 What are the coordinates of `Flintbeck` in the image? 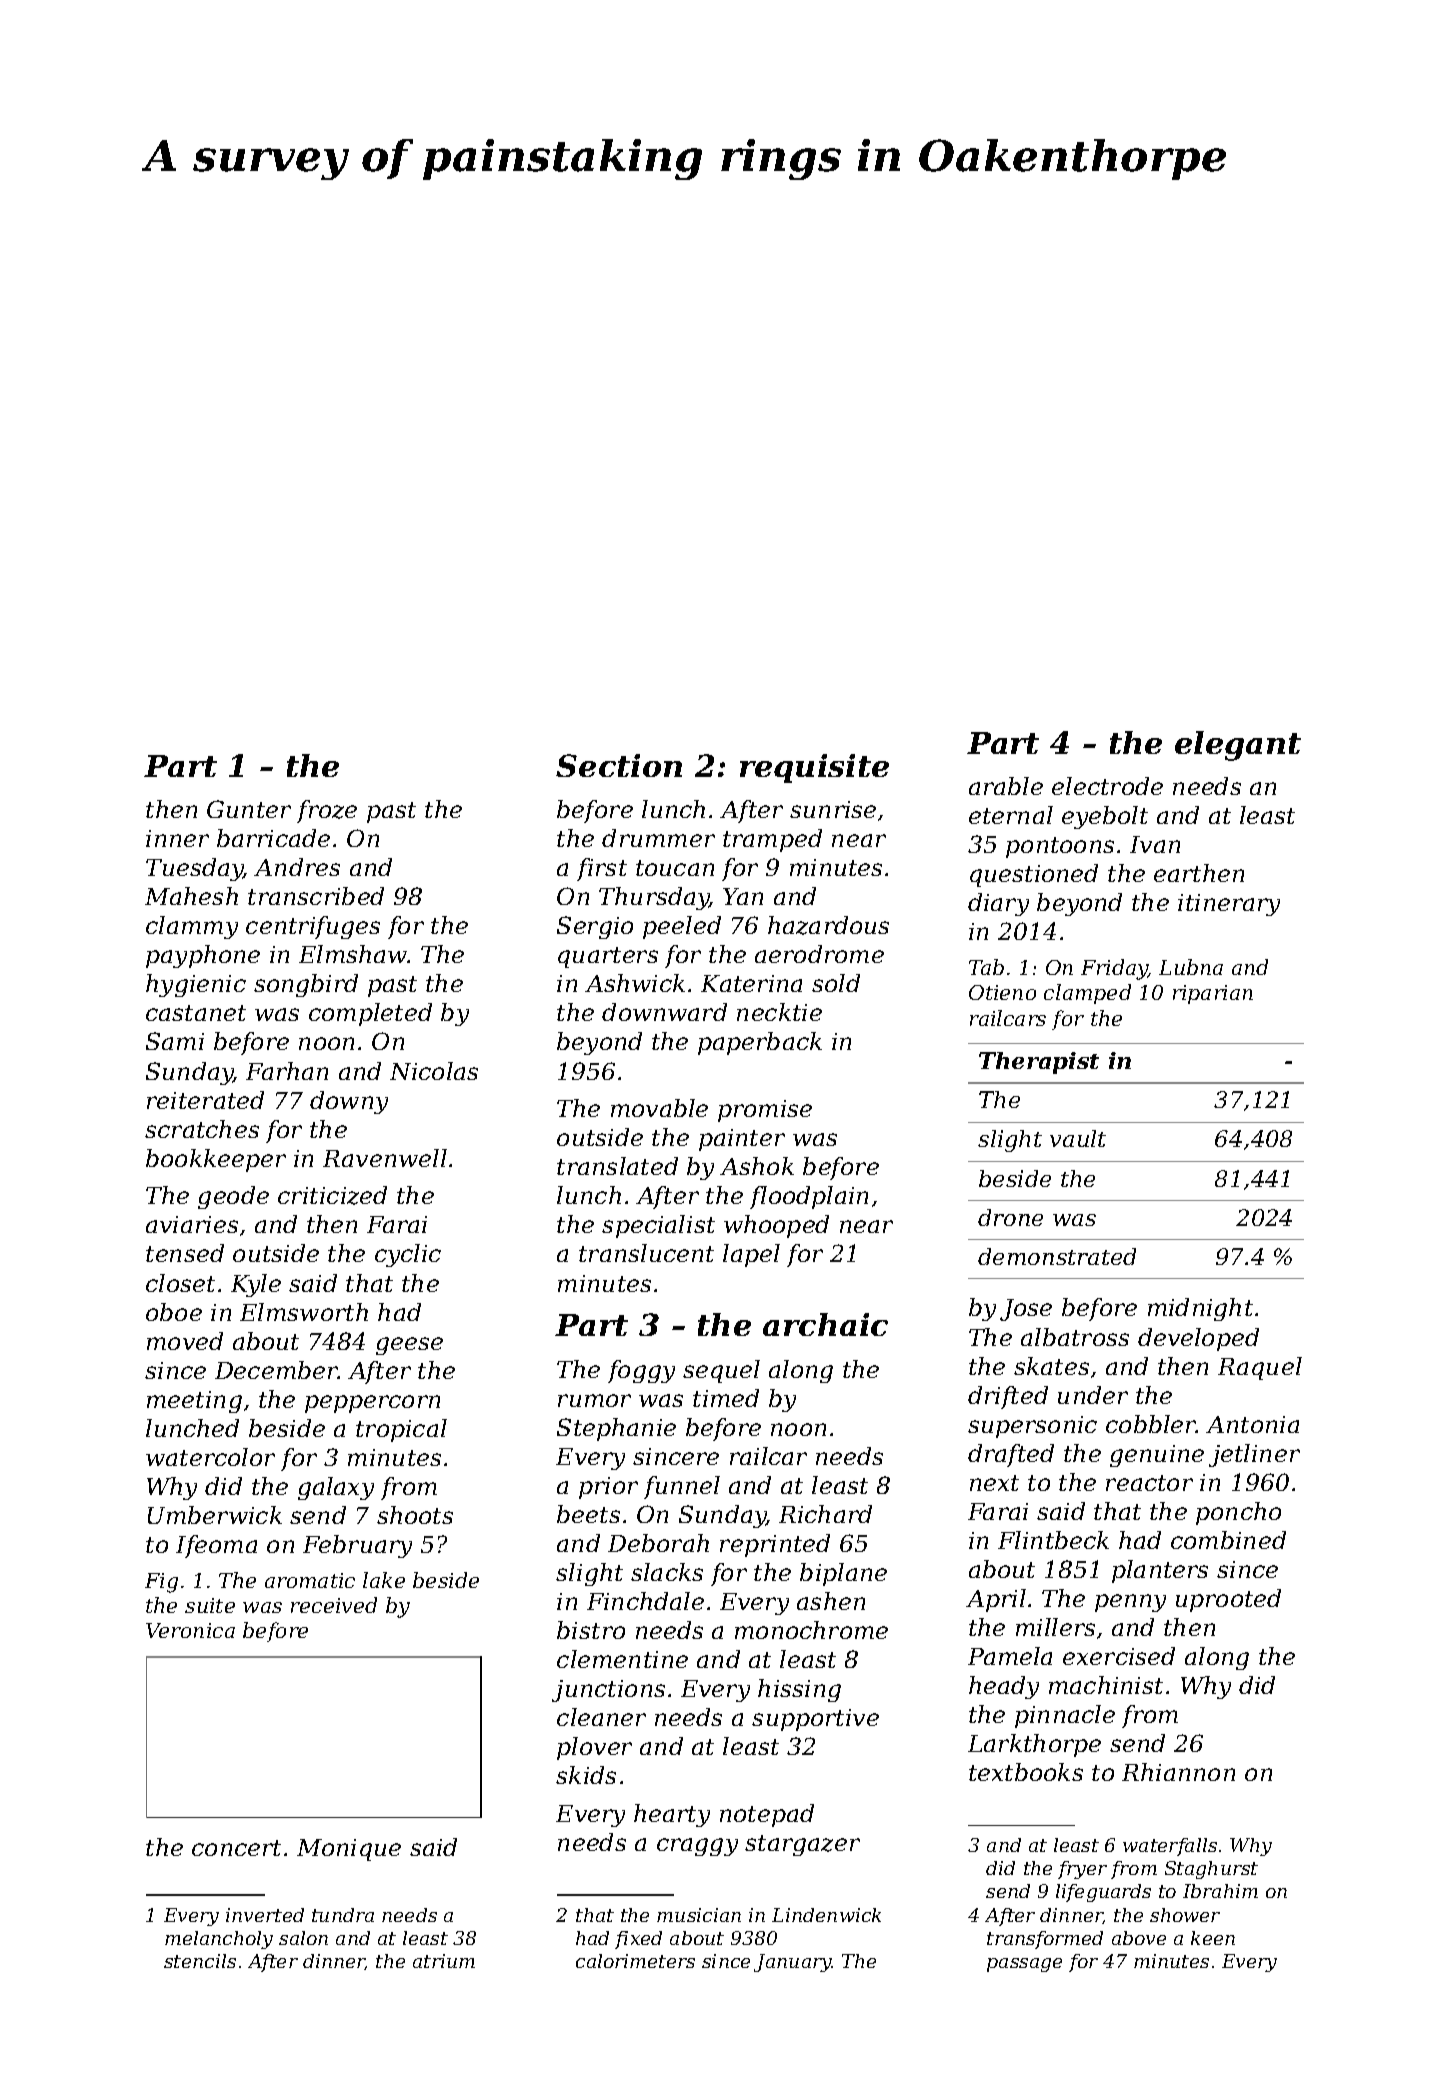 It's located at (1053, 1540).
